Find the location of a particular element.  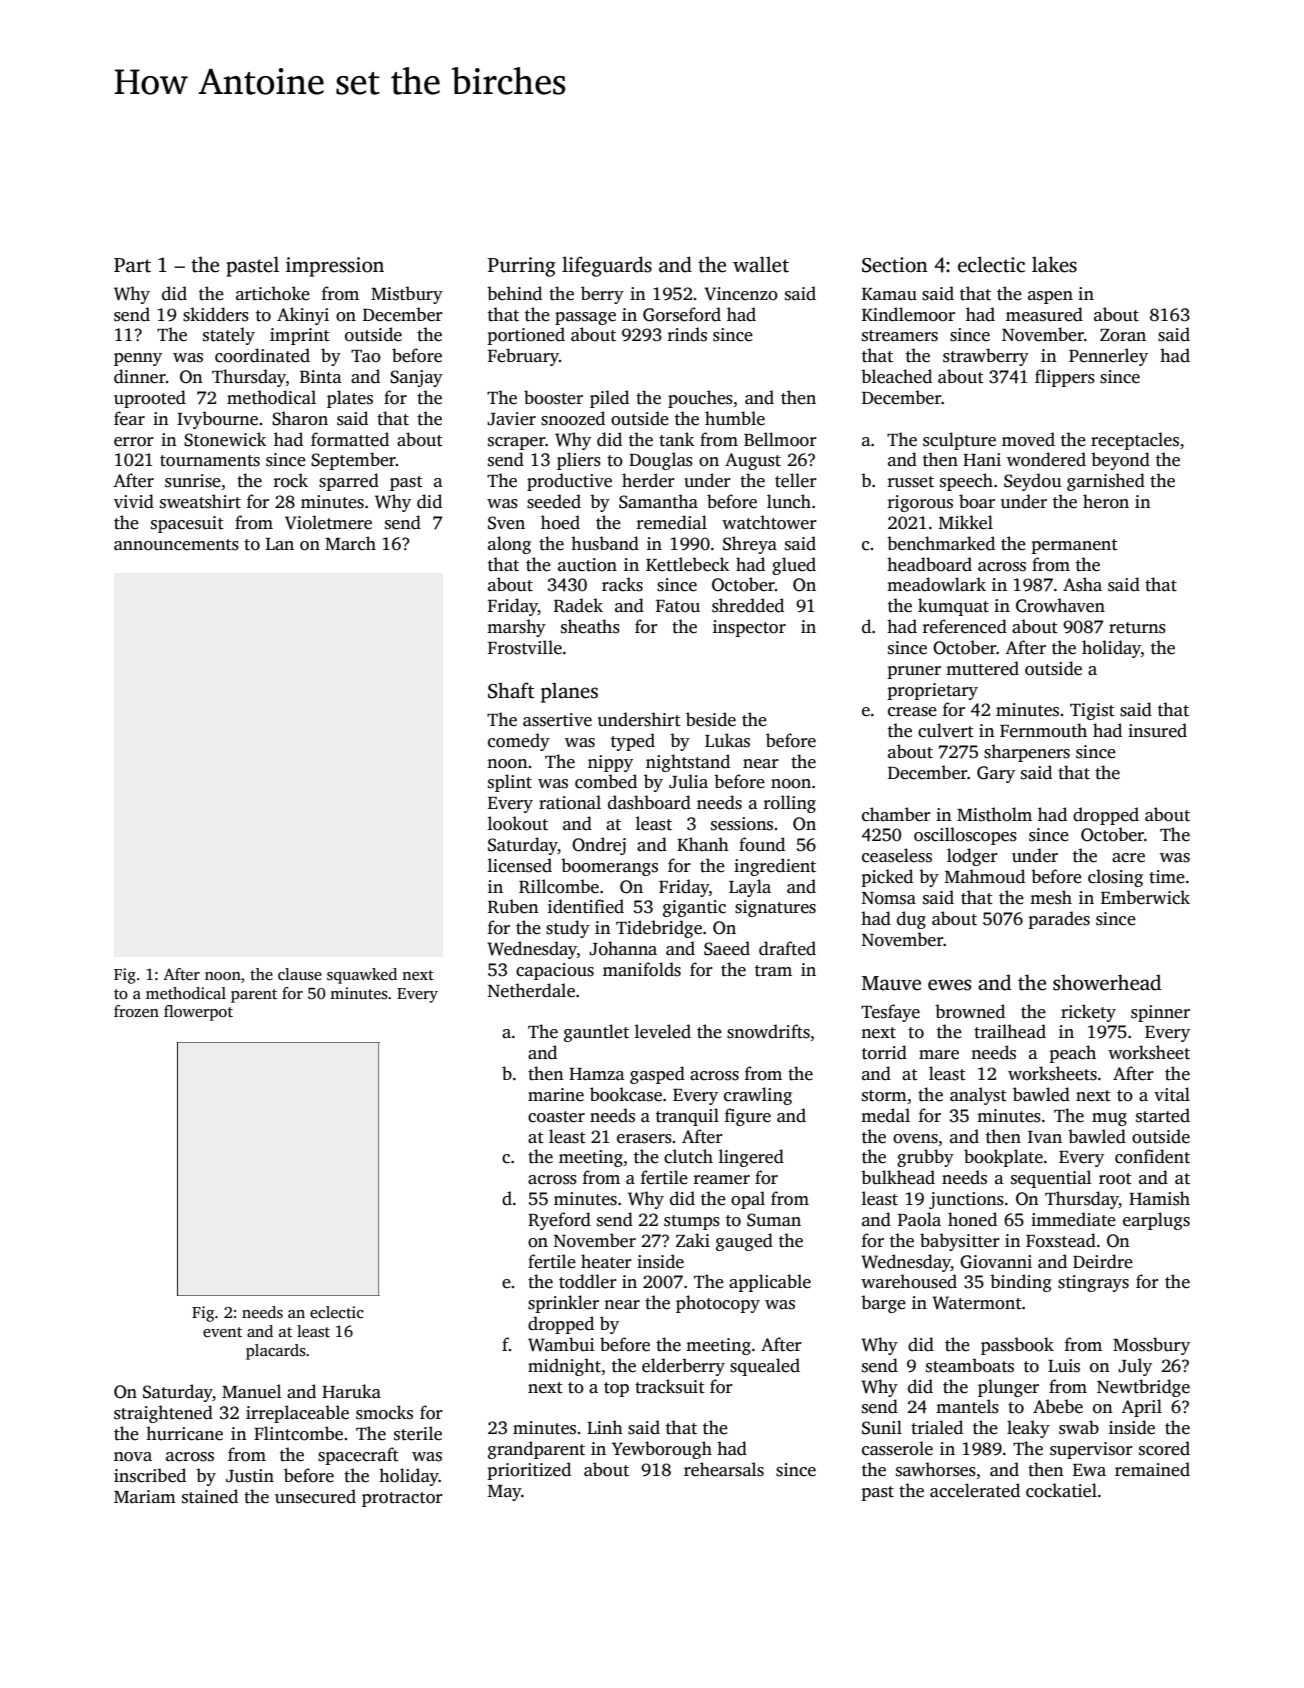

bulkhead is located at coordinates (898, 1177).
